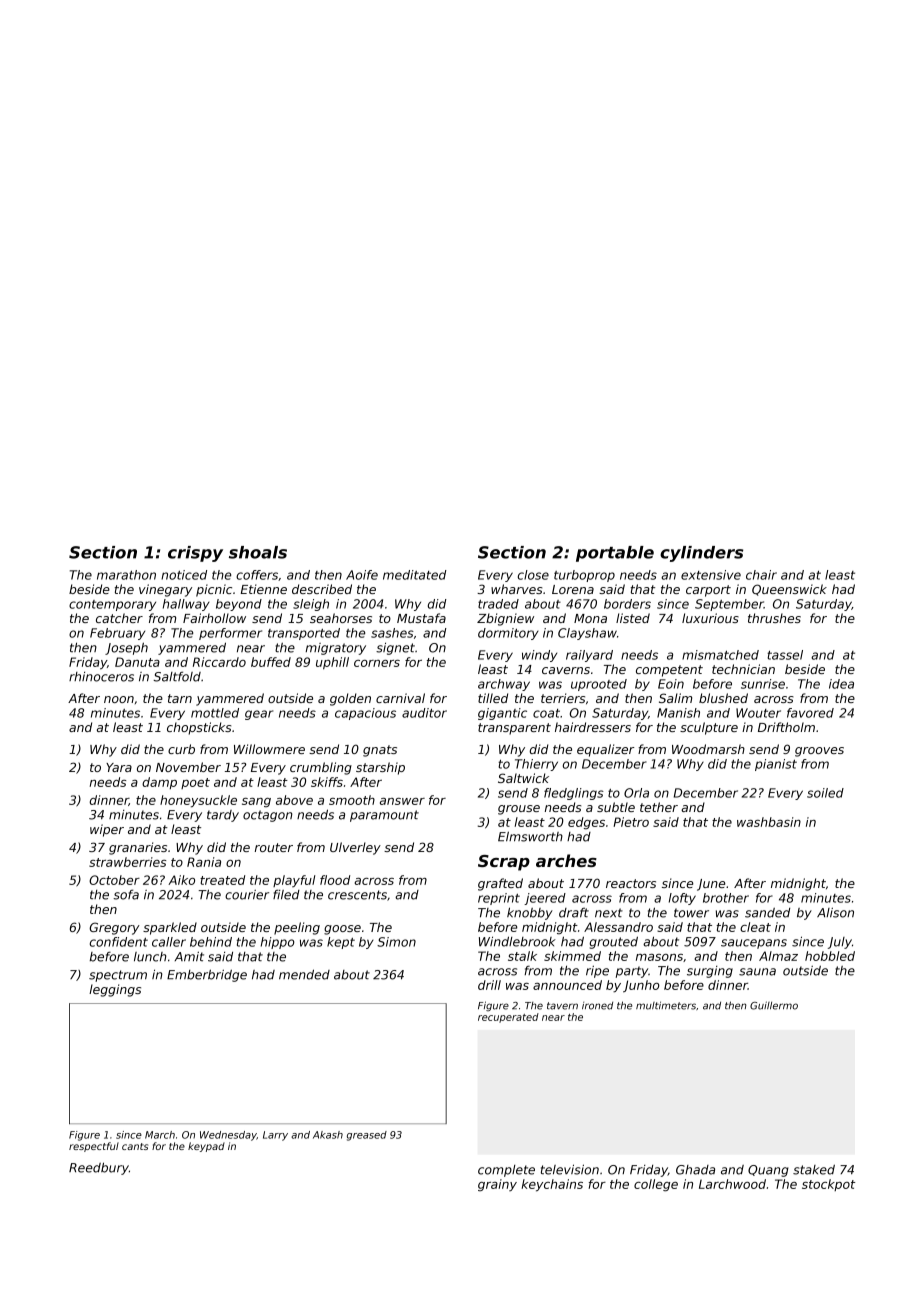  Describe the element at coordinates (701, 554) in the screenshot. I see `cylinders` at that location.
